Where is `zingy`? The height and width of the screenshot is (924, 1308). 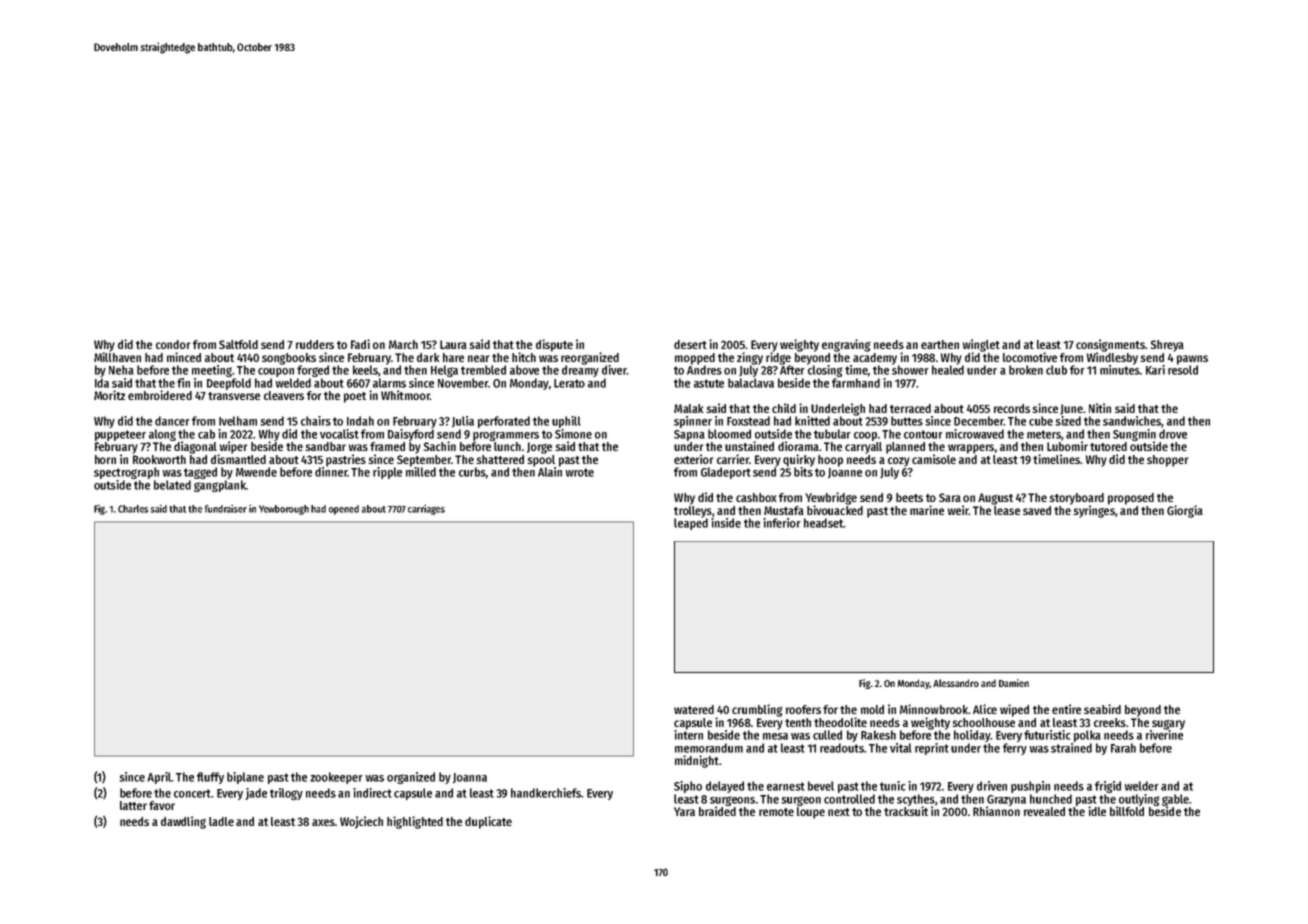 zingy is located at coordinates (750, 358).
